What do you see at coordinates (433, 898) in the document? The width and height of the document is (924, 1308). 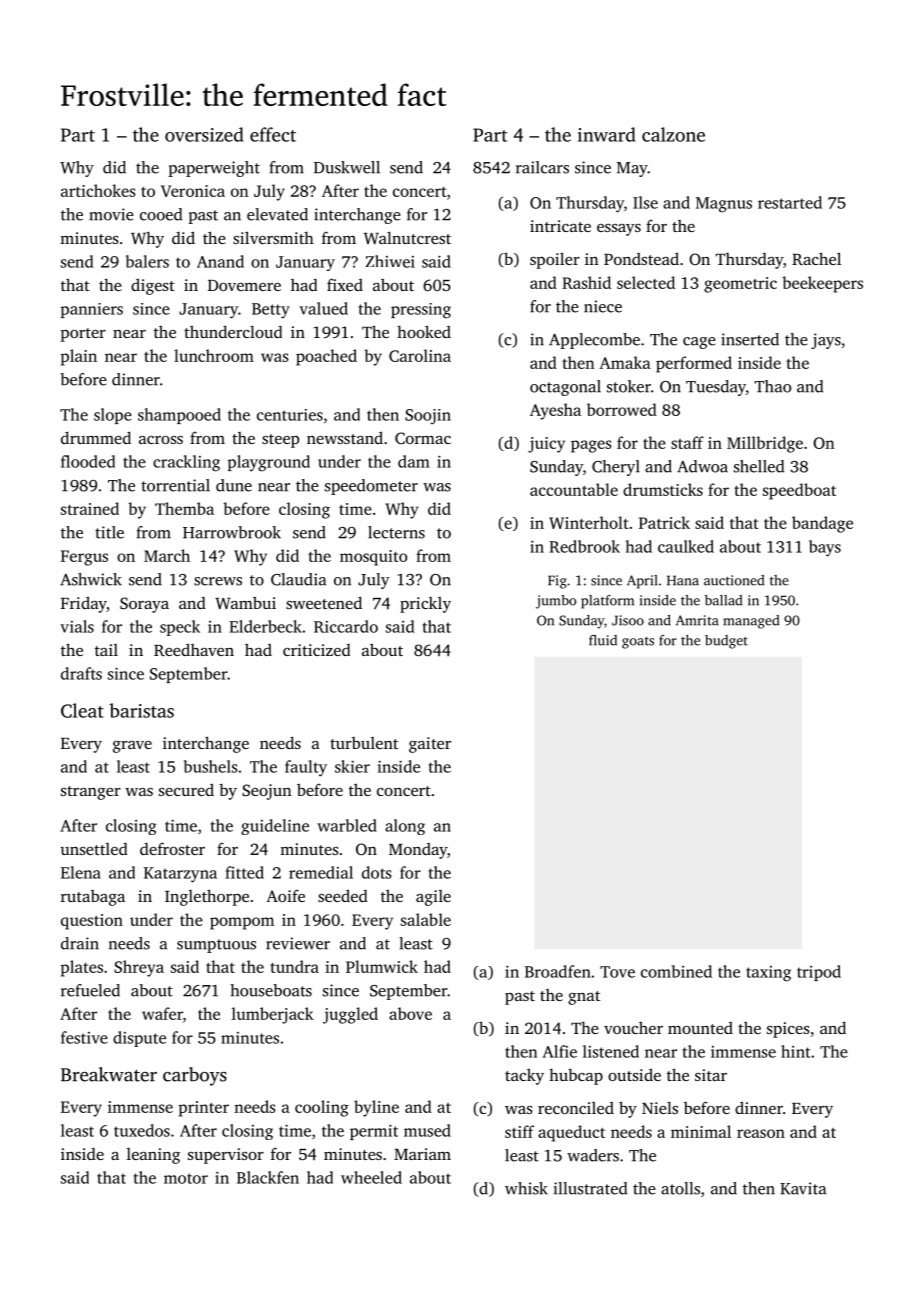 I see `agile` at bounding box center [433, 898].
